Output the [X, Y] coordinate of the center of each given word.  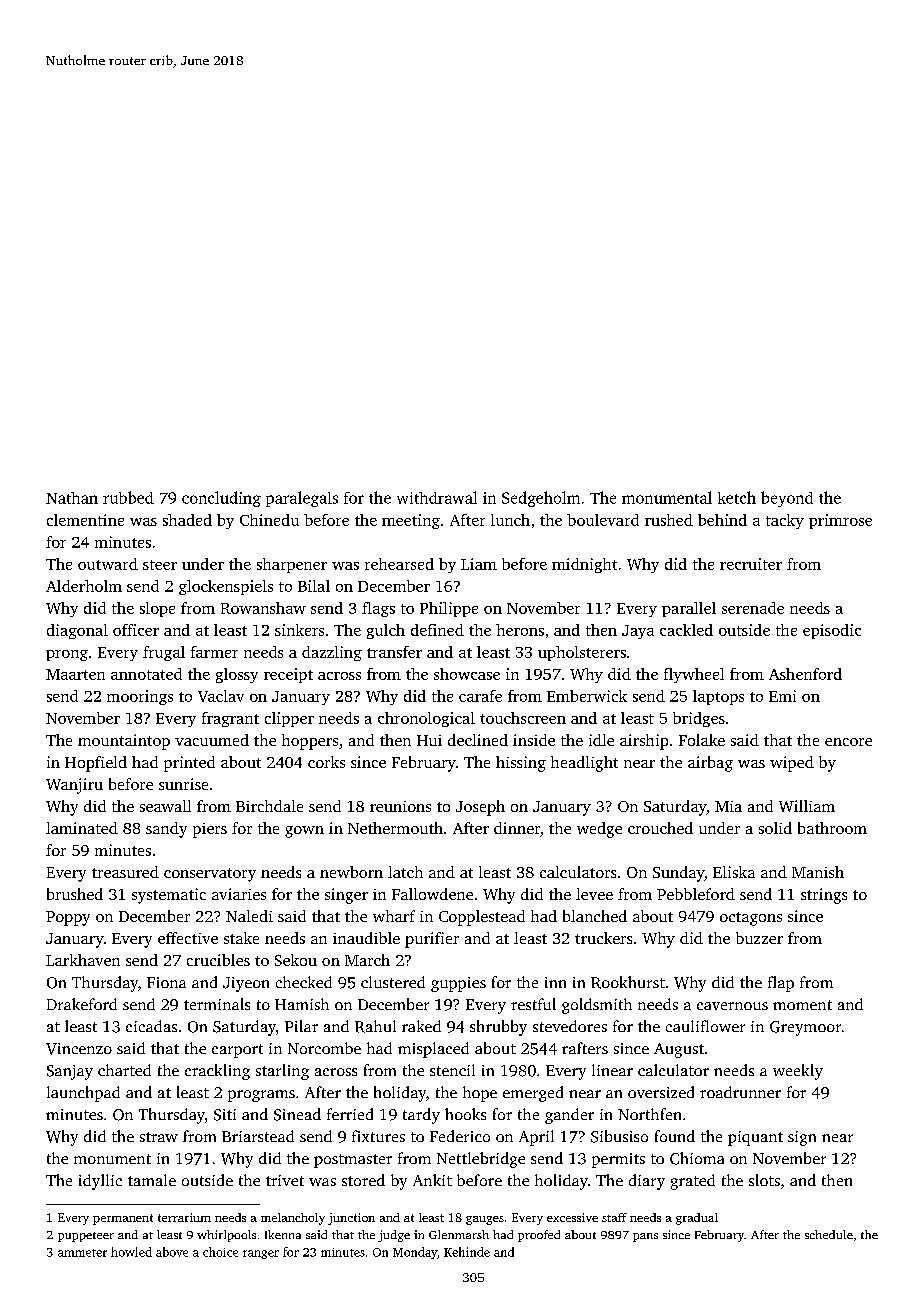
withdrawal [437, 497]
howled [131, 1252]
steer [160, 565]
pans [645, 1237]
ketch [737, 497]
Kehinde [467, 1252]
